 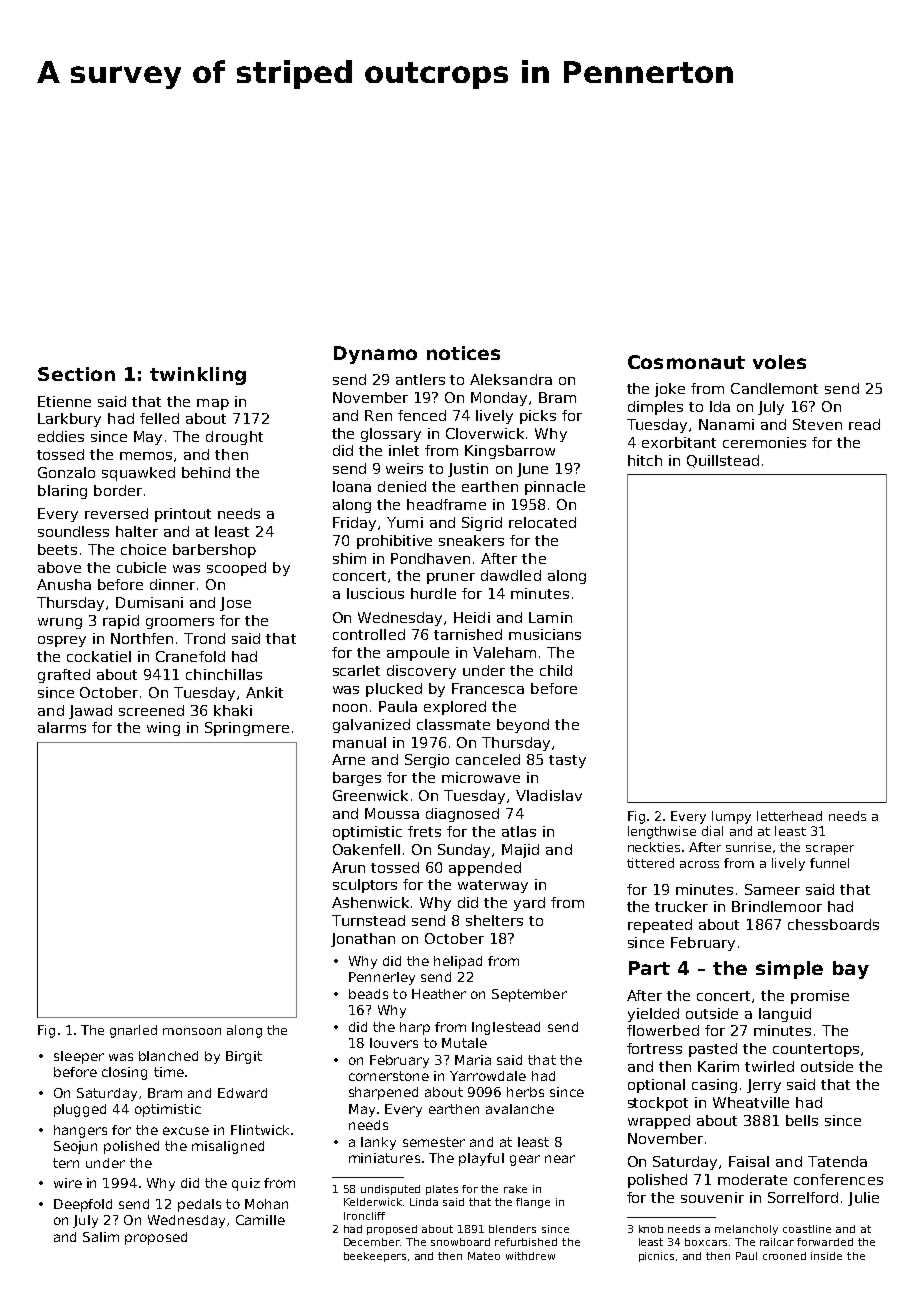 What do you see at coordinates (499, 399) in the screenshot?
I see `Monday` at bounding box center [499, 399].
